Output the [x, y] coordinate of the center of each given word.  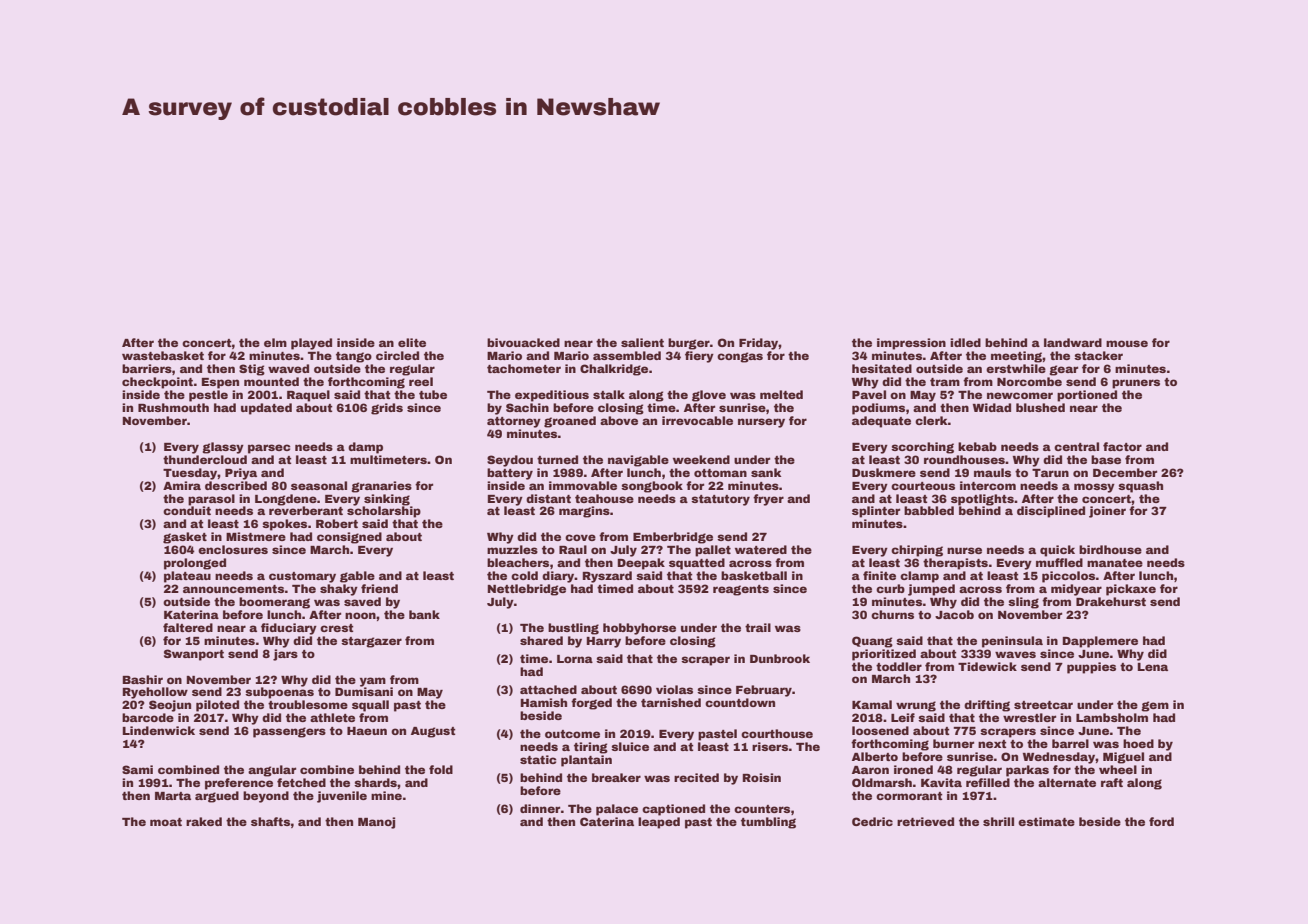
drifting [987, 706]
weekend [701, 459]
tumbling [768, 823]
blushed [1040, 407]
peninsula [1012, 642]
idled [965, 342]
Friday [759, 344]
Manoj [376, 823]
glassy [223, 448]
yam [373, 682]
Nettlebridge [527, 590]
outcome [572, 734]
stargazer [371, 642]
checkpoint [157, 383]
